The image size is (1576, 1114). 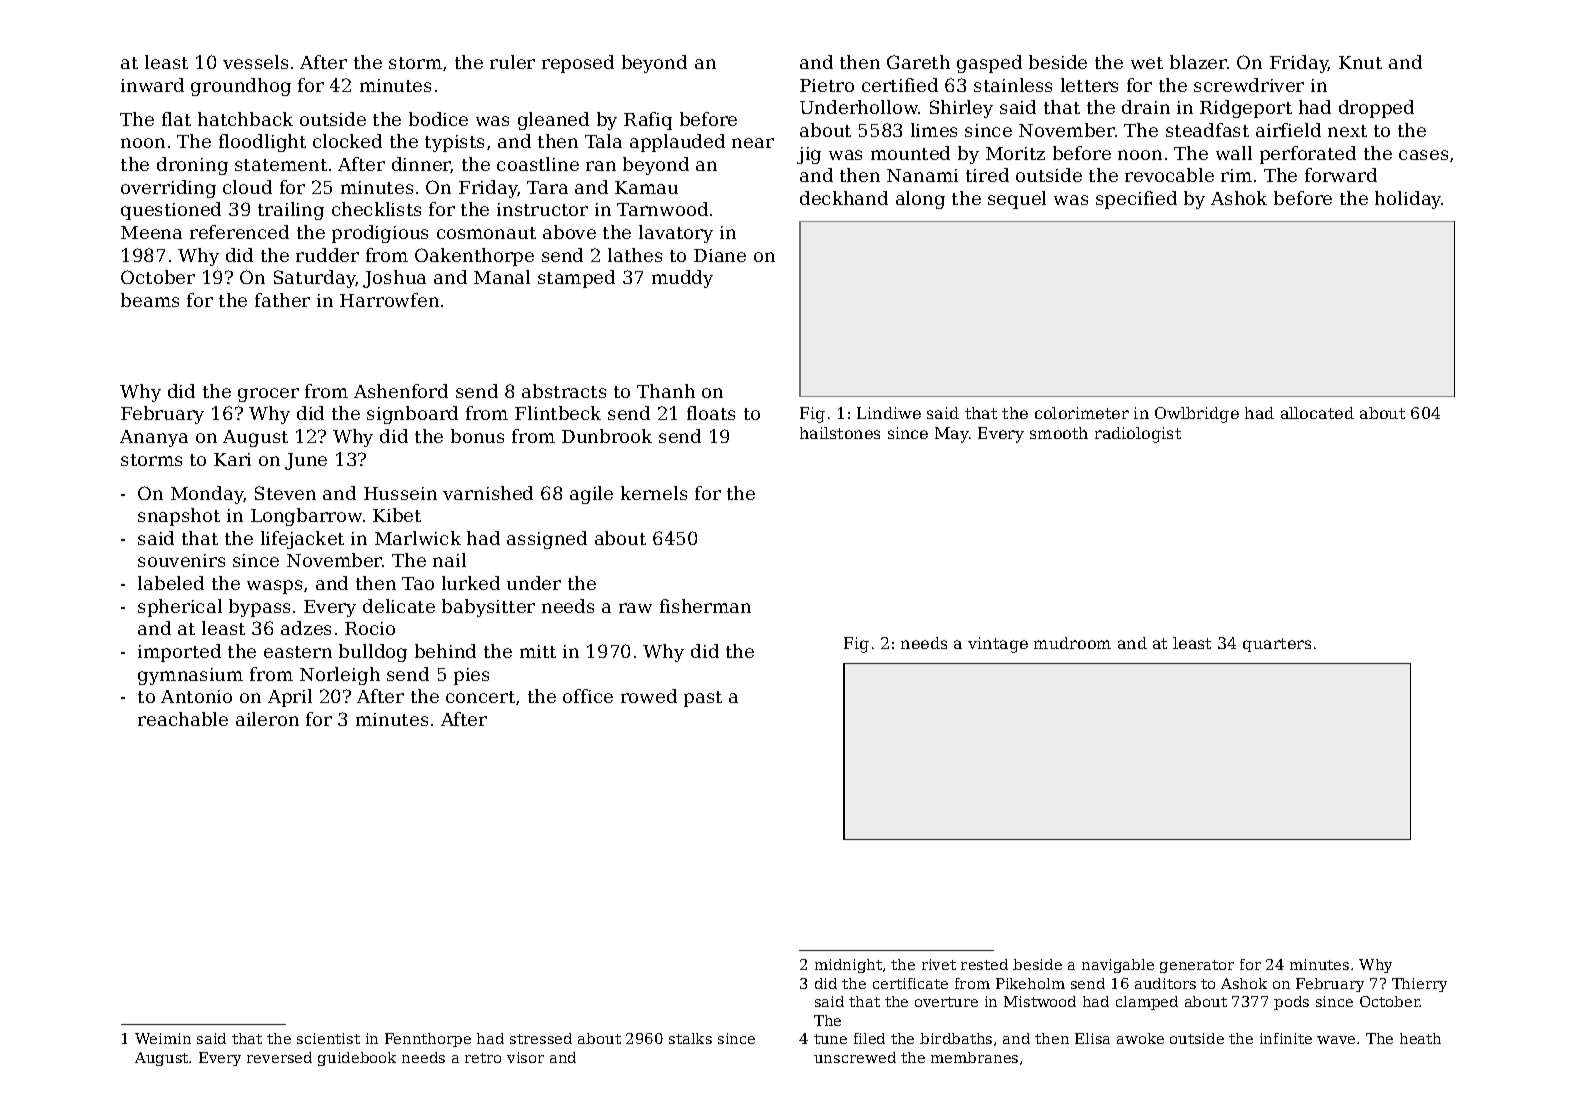 I want to click on past, so click(x=703, y=699).
